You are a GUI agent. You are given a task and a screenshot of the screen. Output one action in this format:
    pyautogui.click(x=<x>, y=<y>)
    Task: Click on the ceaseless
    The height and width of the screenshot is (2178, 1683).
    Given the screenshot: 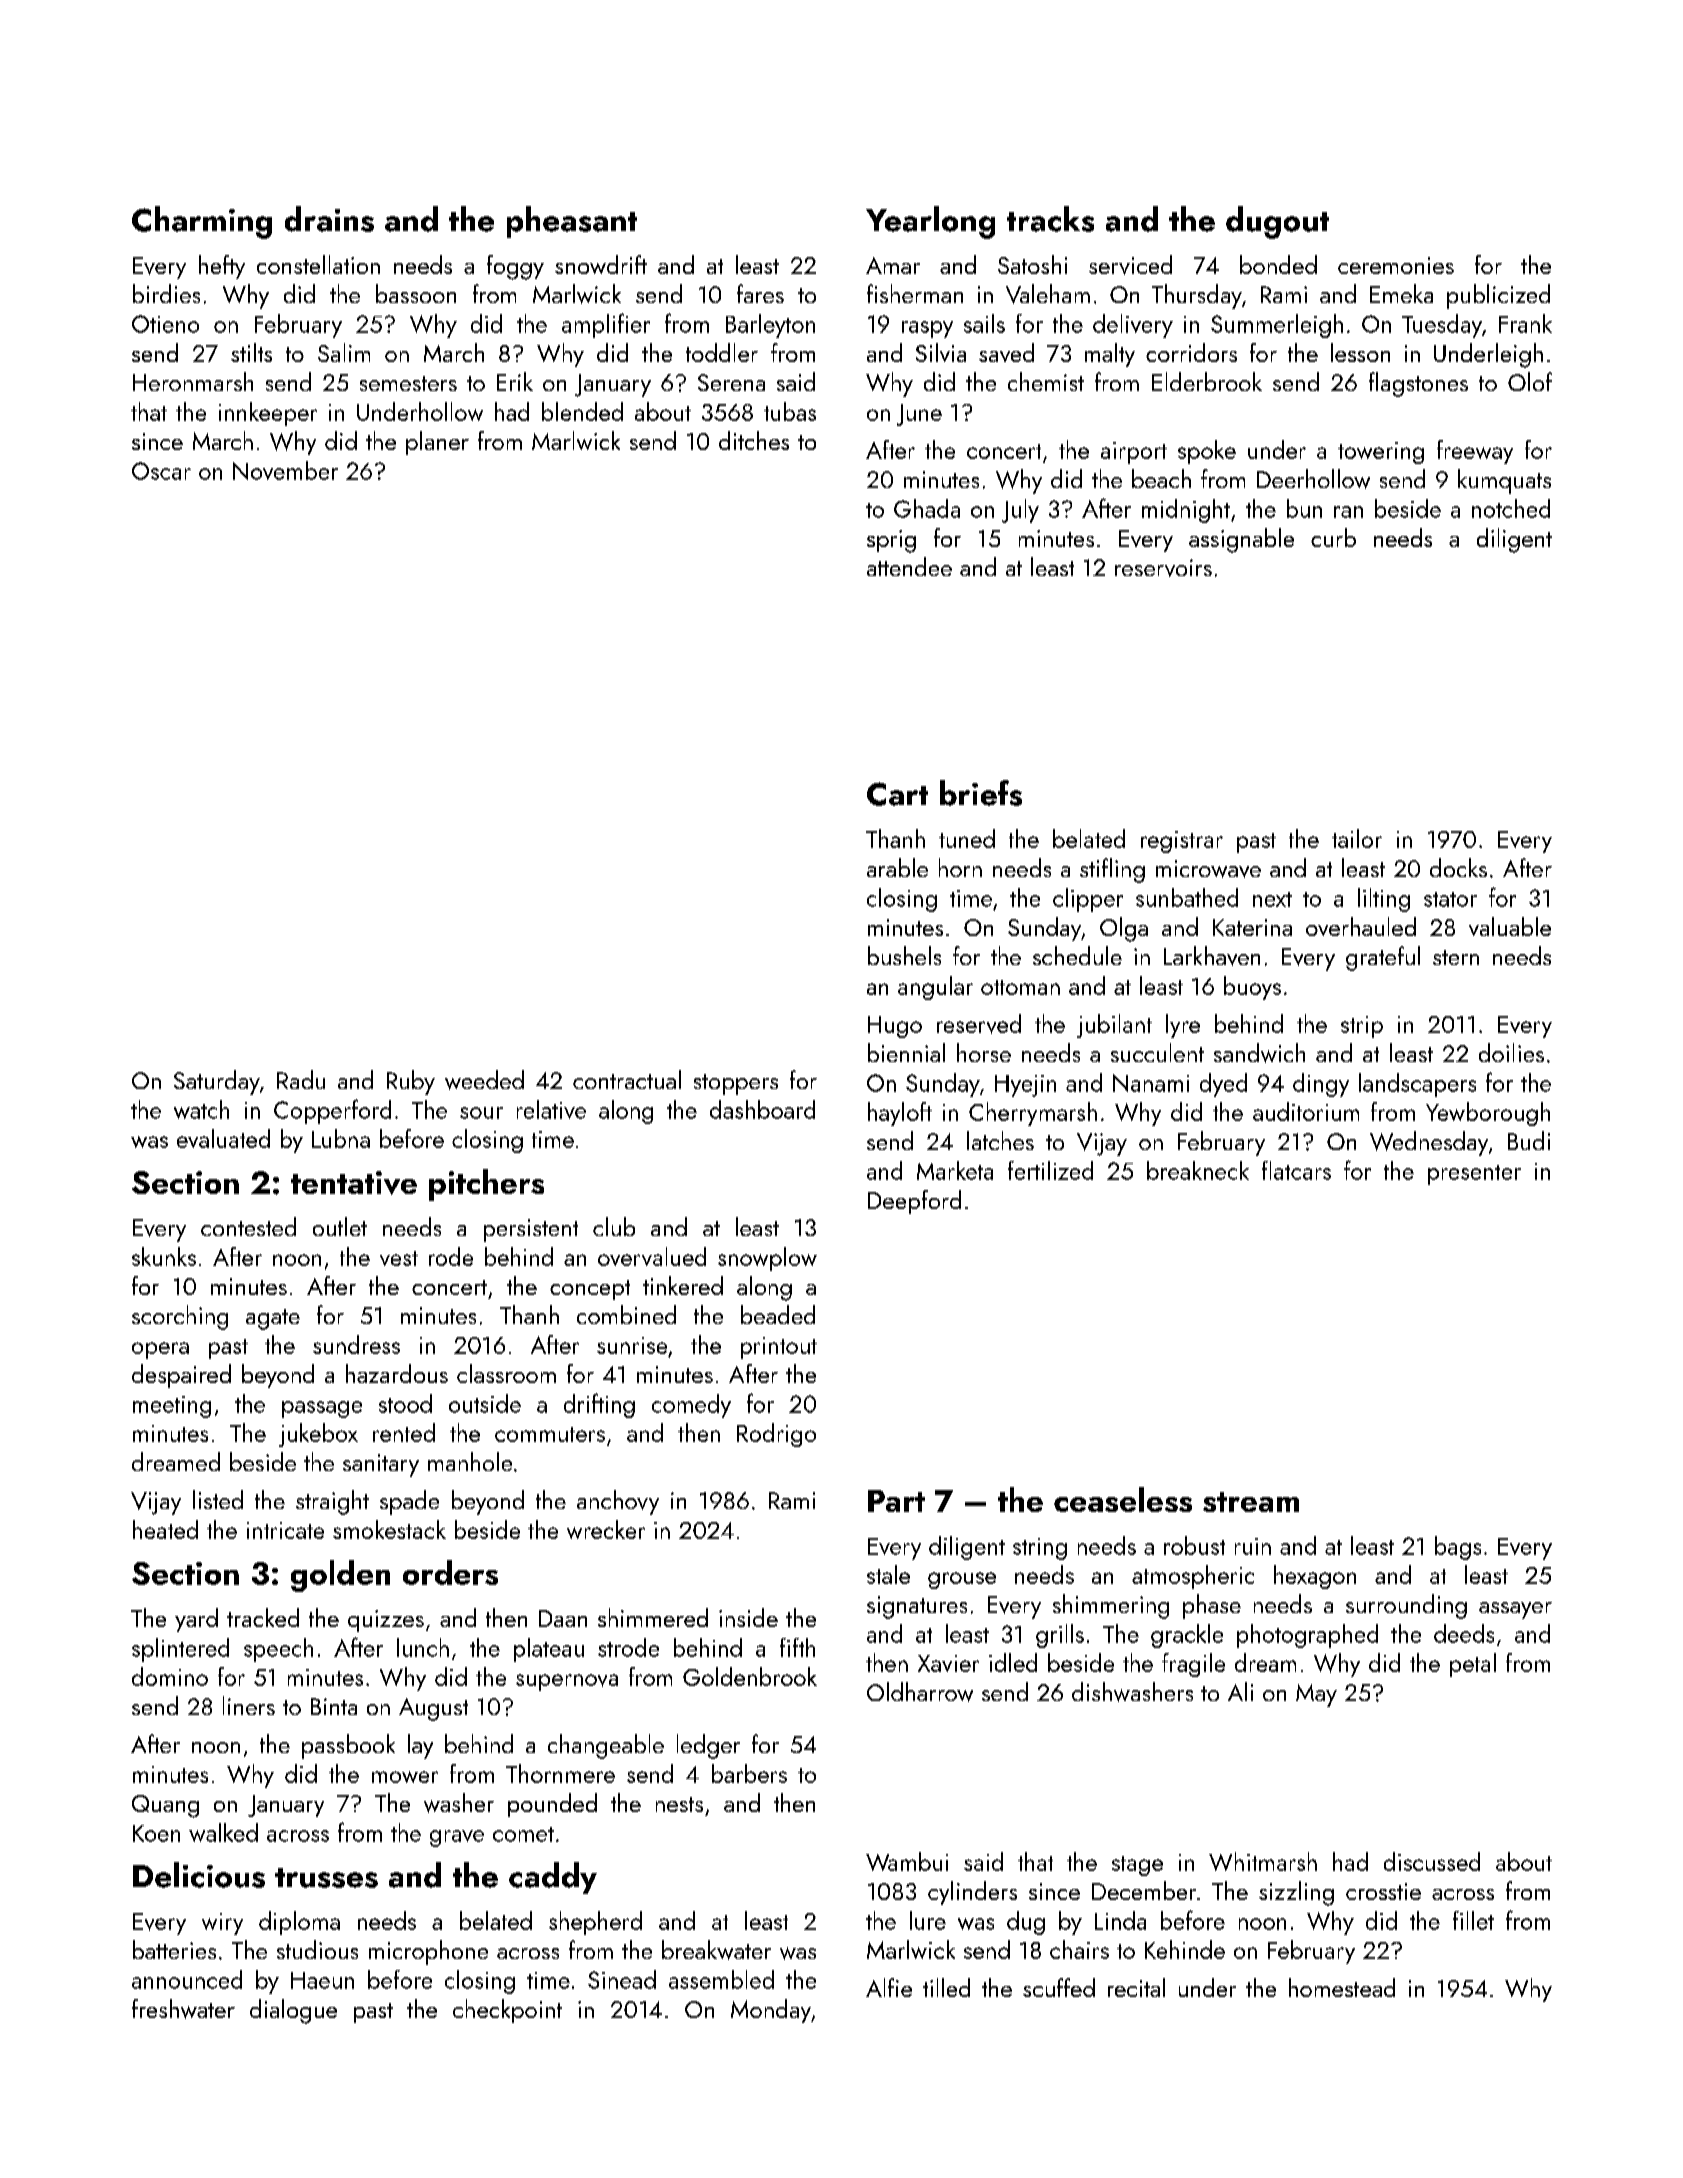 What is the action you would take?
    pyautogui.click(x=1123, y=1499)
